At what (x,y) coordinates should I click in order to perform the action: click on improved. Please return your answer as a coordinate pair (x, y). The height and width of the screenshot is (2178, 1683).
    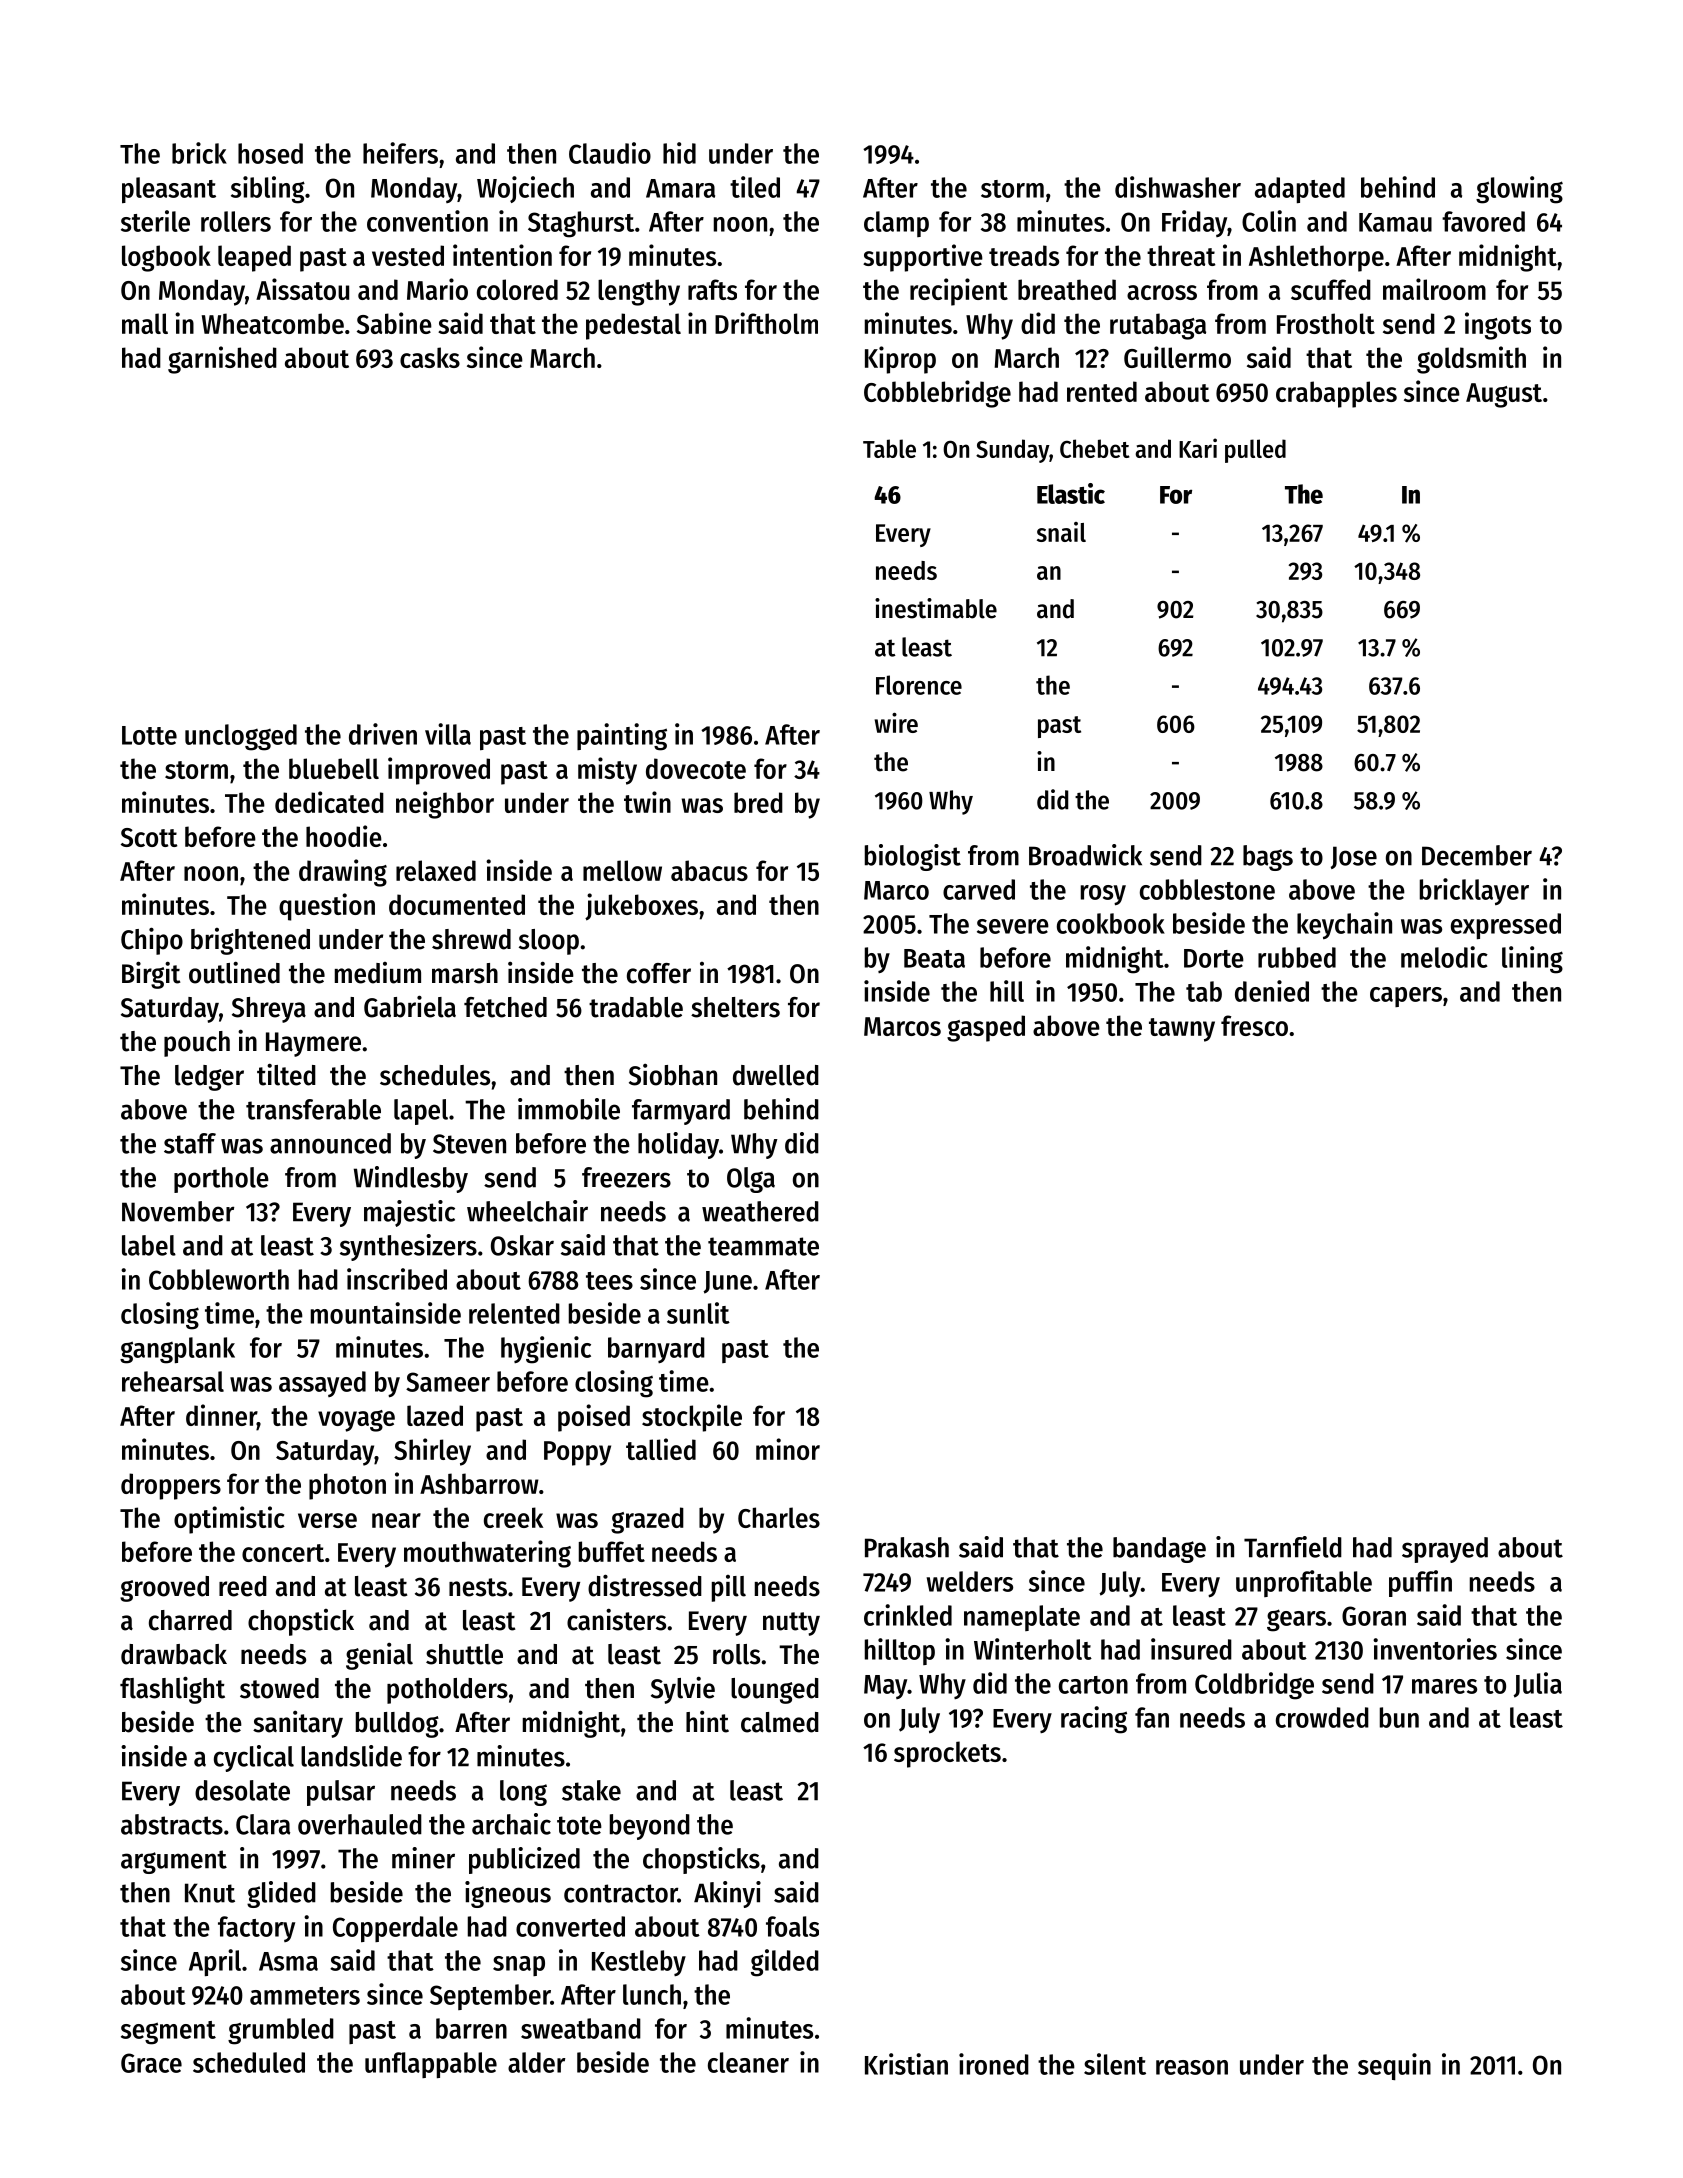
    Looking at the image, I should click on (439, 771).
